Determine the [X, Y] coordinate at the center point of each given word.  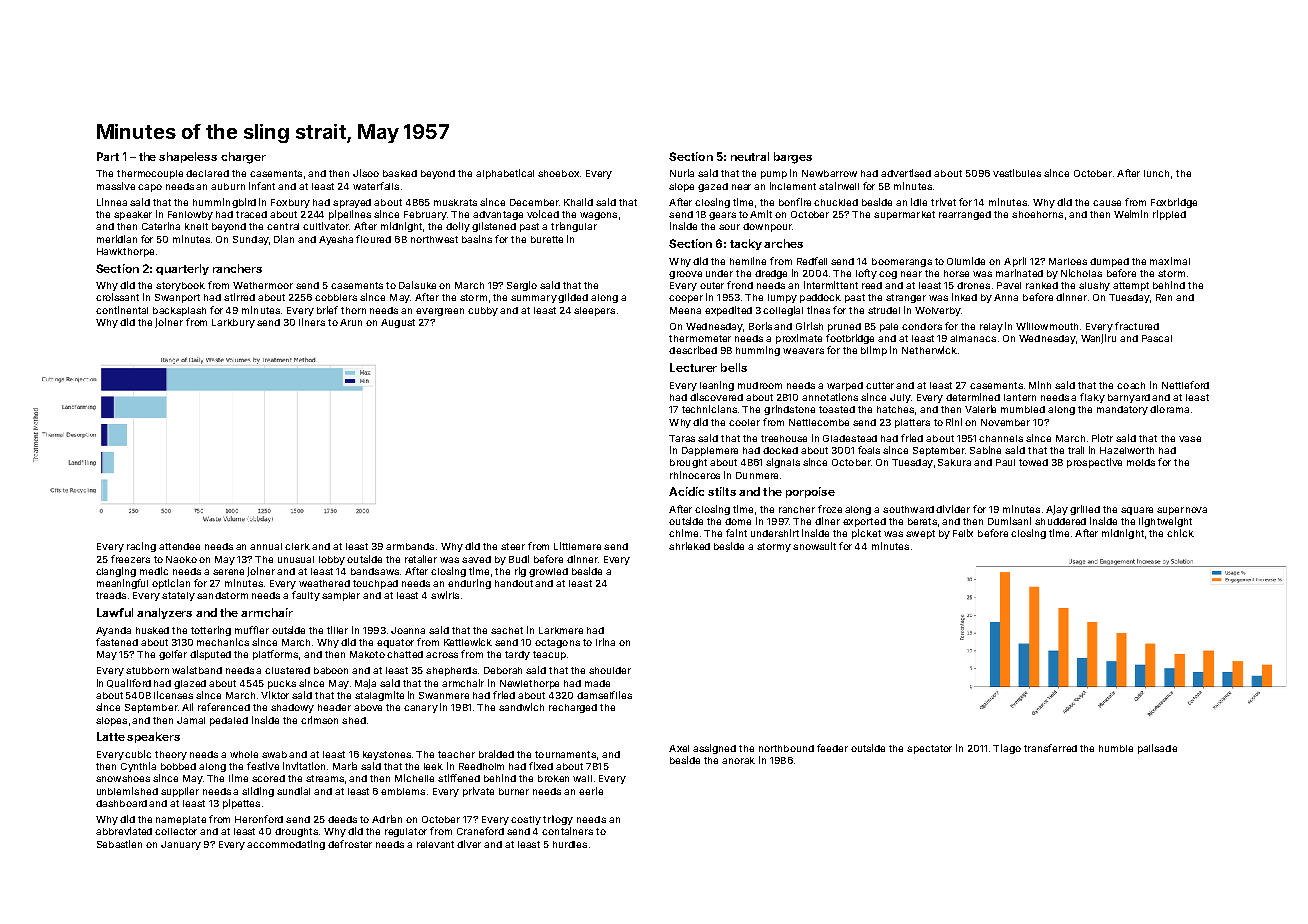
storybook [180, 286]
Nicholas [1081, 273]
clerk [297, 546]
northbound [786, 748]
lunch [1156, 173]
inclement [793, 186]
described [693, 350]
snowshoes [123, 778]
